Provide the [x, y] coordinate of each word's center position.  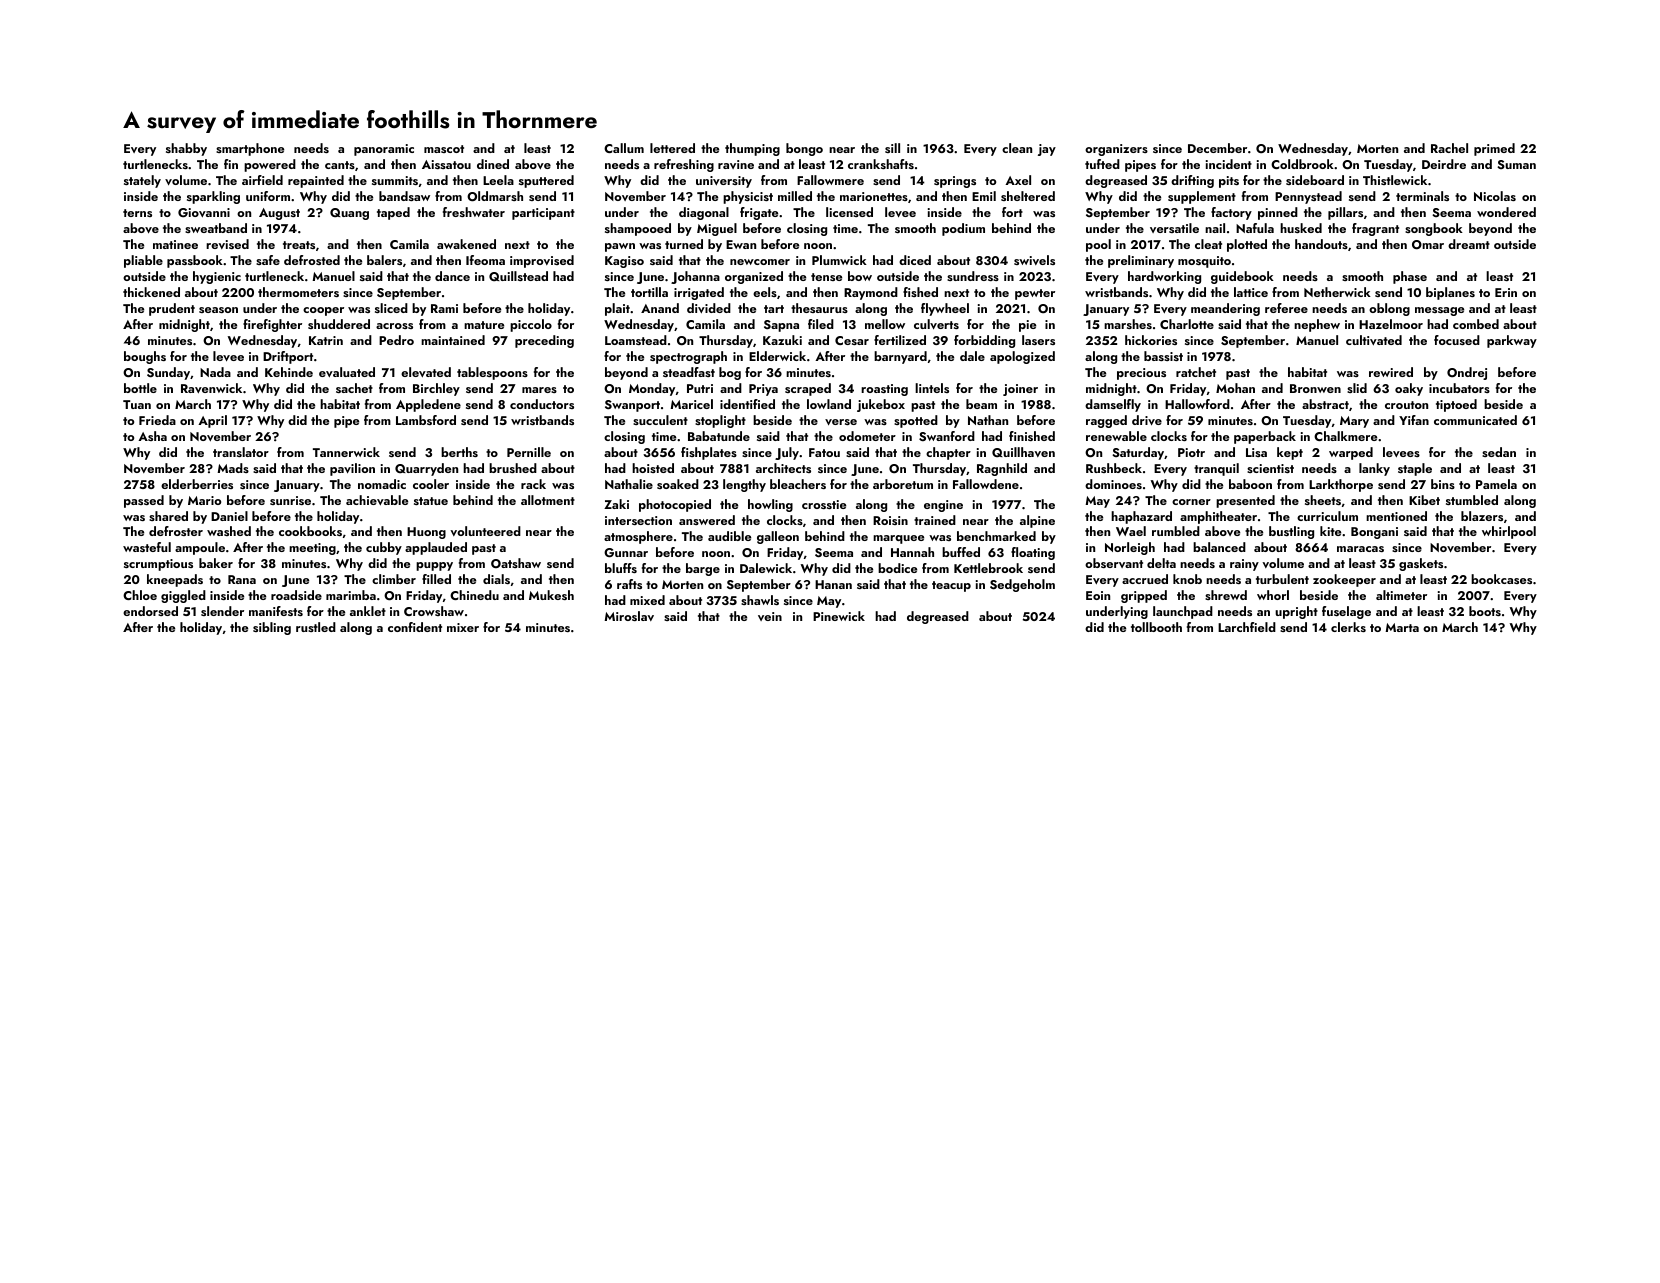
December [1217, 148]
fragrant [1375, 229]
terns [137, 213]
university [724, 182]
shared [168, 516]
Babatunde [719, 436]
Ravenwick [211, 388]
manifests [276, 611]
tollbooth [1156, 627]
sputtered [546, 181]
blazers [1482, 516]
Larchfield [1247, 627]
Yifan [1414, 420]
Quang [349, 214]
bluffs [621, 568]
